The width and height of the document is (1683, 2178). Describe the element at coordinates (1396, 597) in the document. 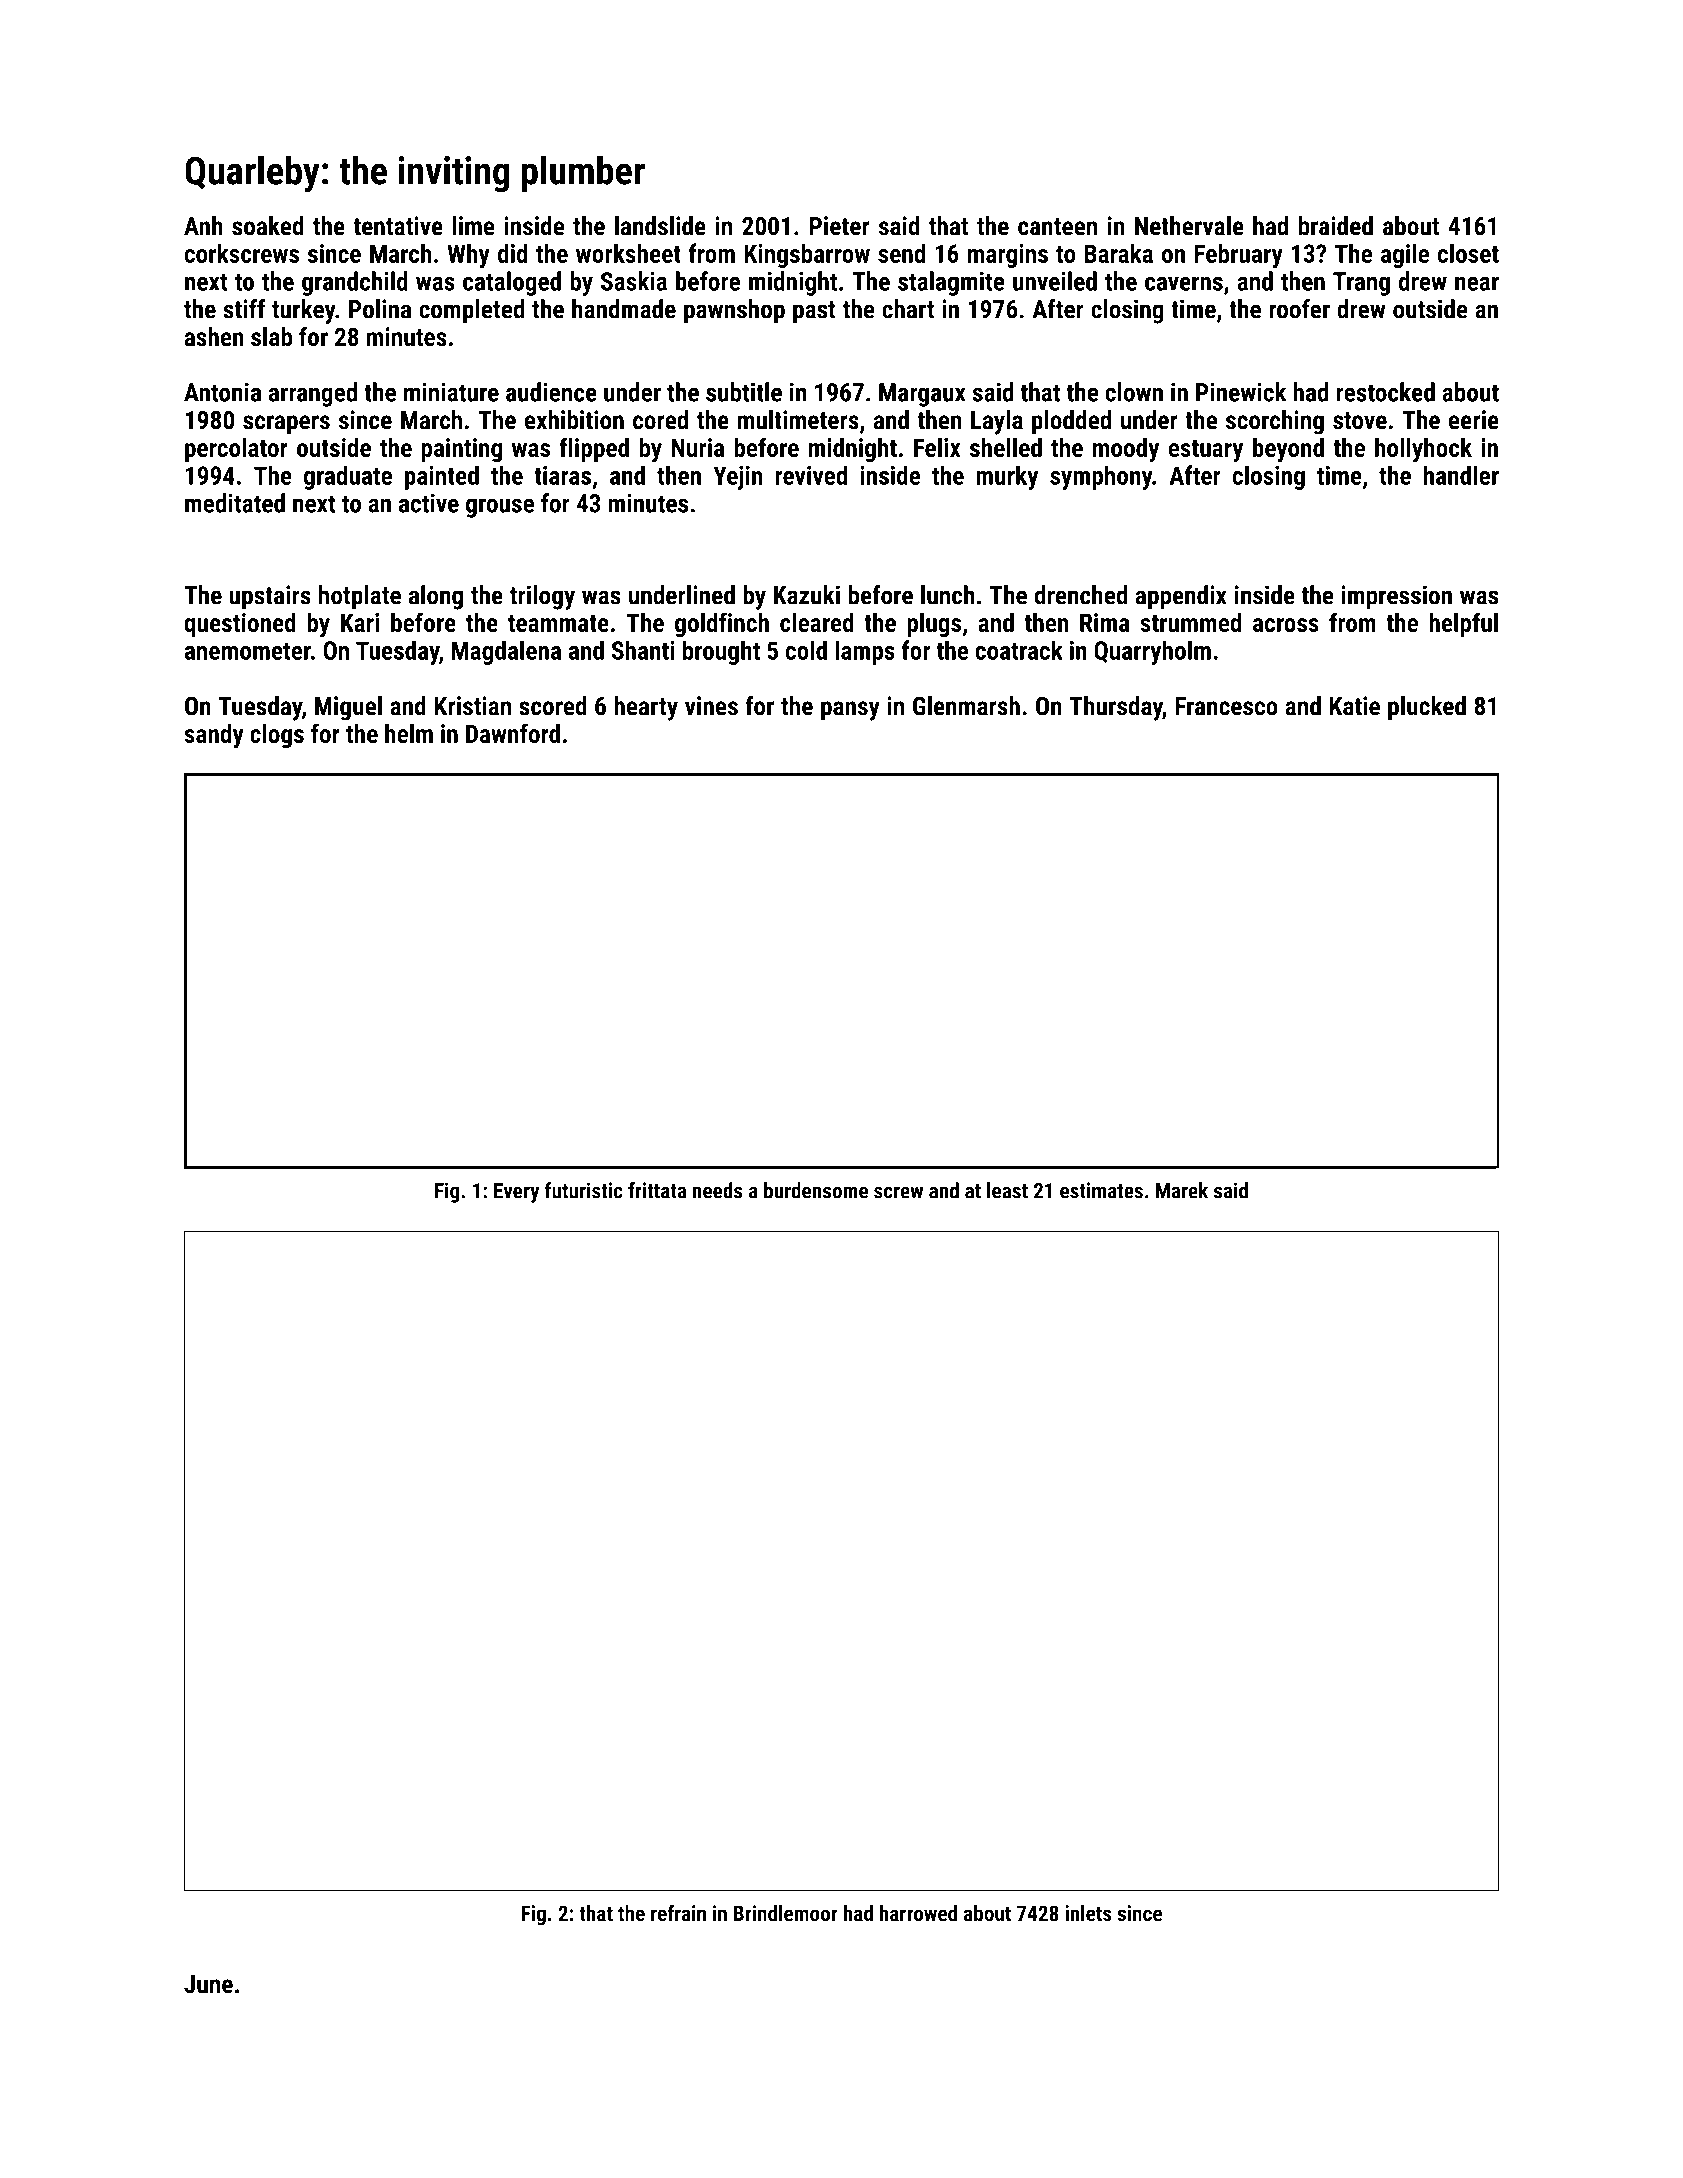

I see `impression` at that location.
